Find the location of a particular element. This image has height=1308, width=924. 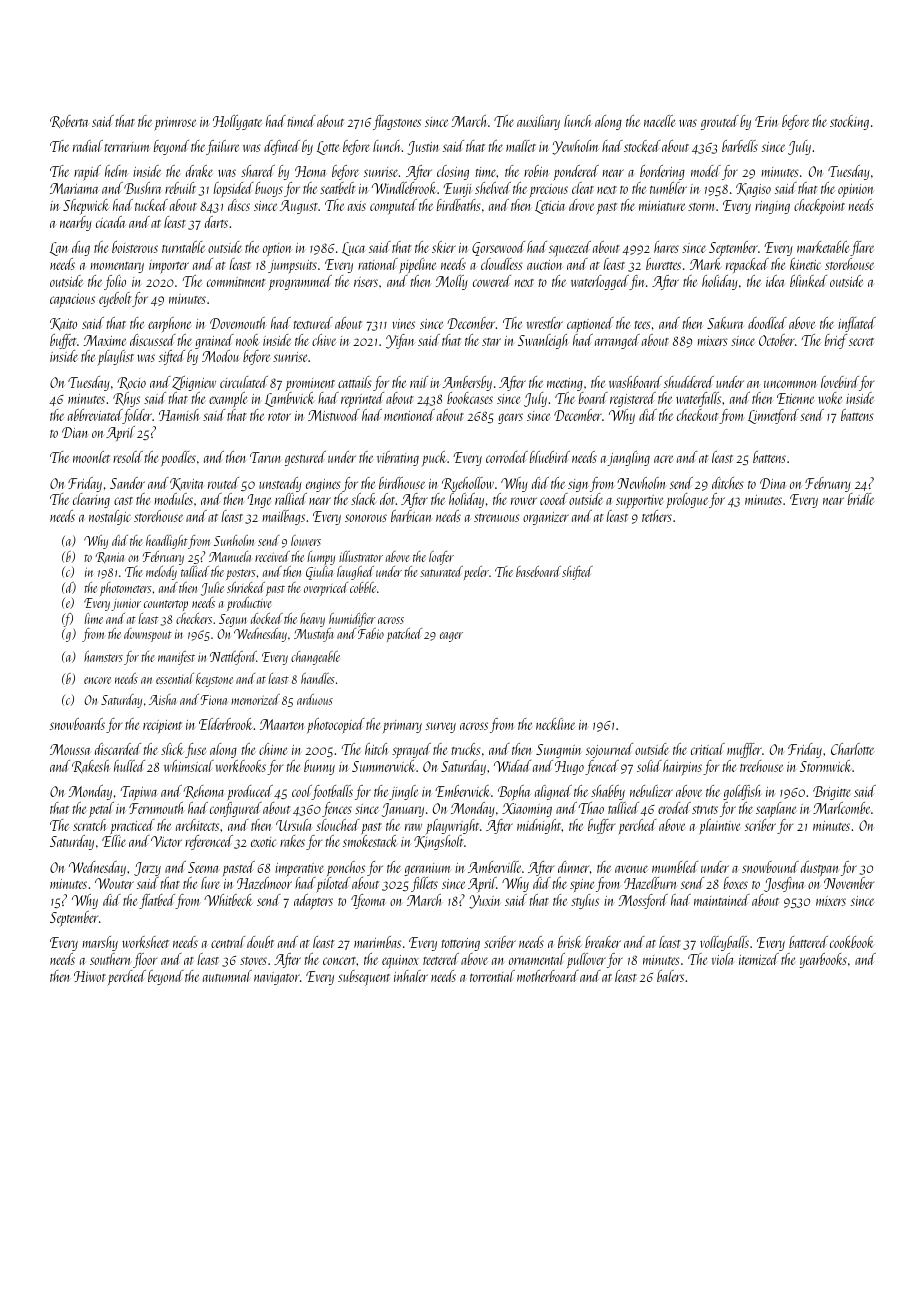

inhaler is located at coordinates (411, 976).
